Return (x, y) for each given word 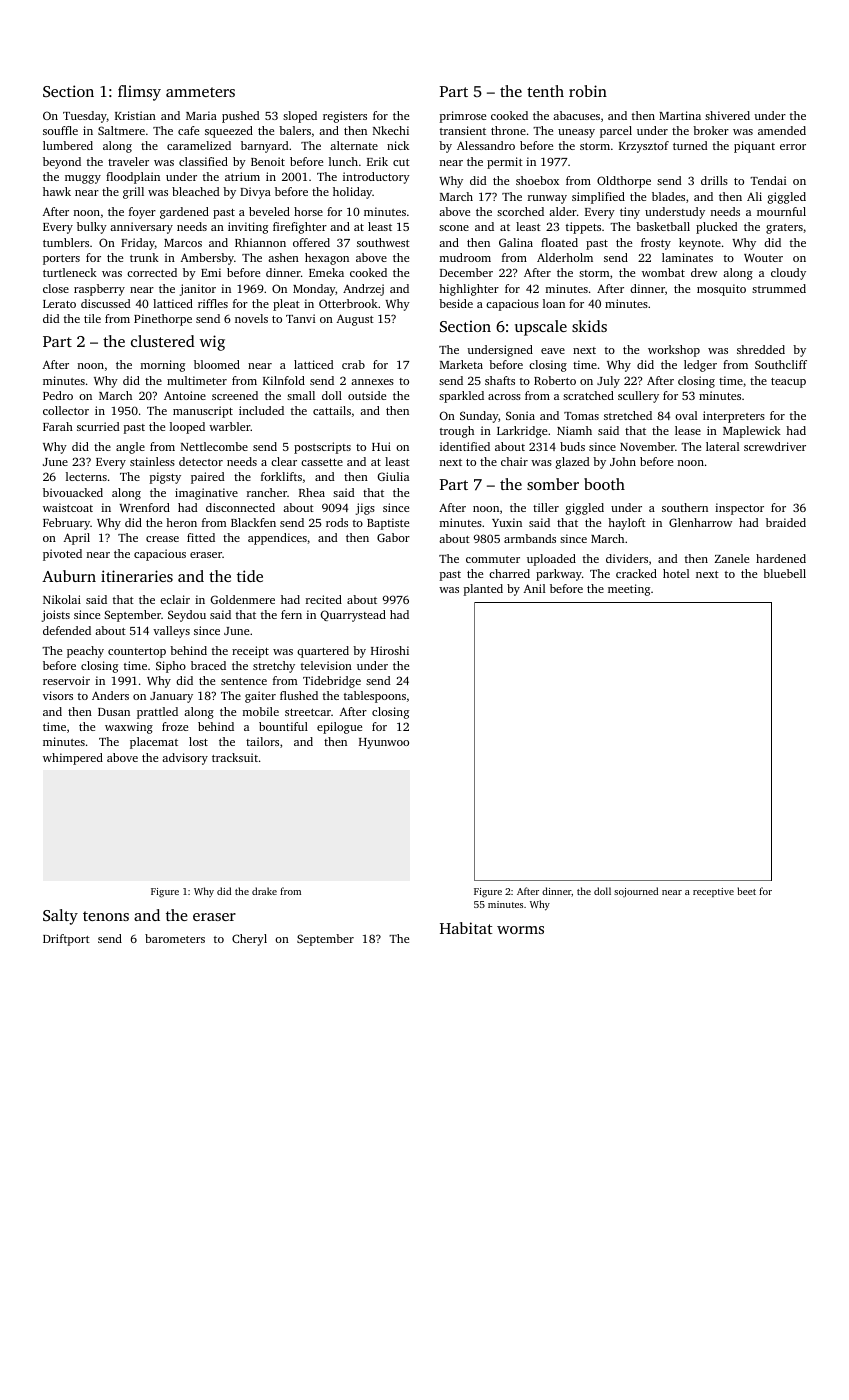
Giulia (393, 476)
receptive (713, 892)
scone (454, 228)
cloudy (788, 274)
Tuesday (85, 117)
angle (130, 448)
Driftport (66, 940)
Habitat (466, 928)
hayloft (627, 524)
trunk (144, 257)
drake (264, 891)
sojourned (636, 892)
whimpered (73, 759)
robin (588, 91)
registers (345, 117)
